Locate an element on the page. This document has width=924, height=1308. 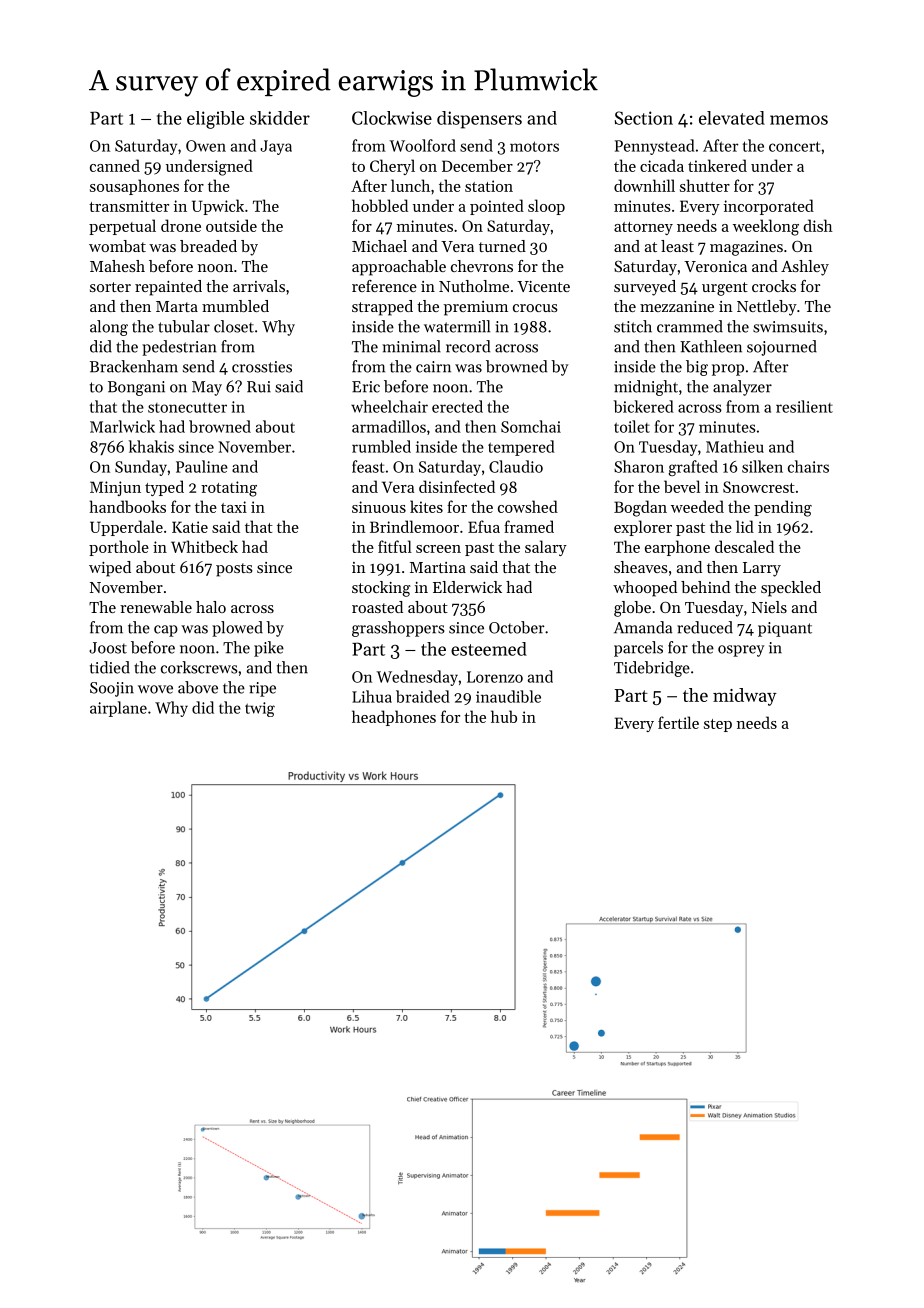
ripe is located at coordinates (262, 689).
